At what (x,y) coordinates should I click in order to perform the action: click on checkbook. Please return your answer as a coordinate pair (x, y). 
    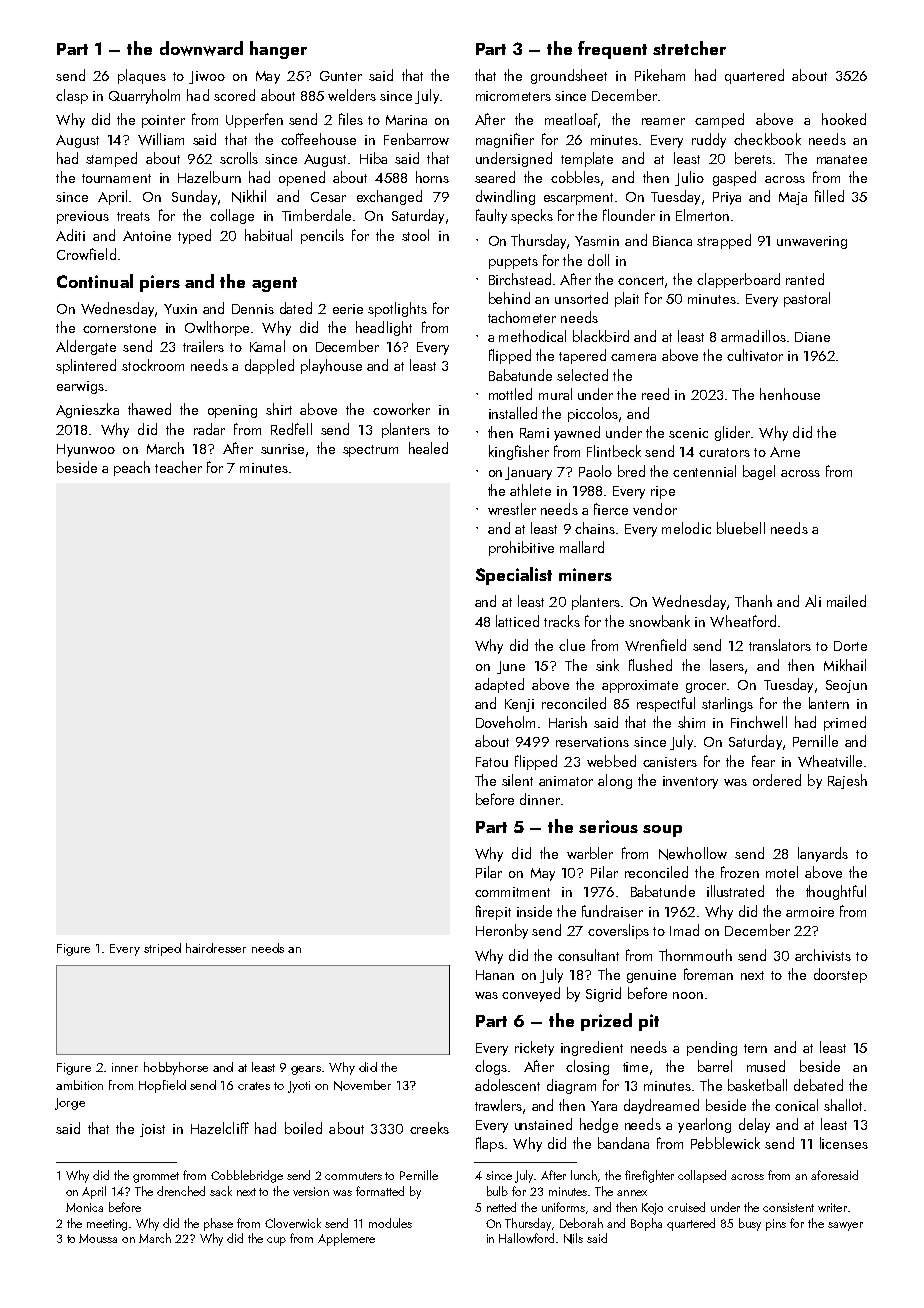
    Looking at the image, I should click on (767, 139).
